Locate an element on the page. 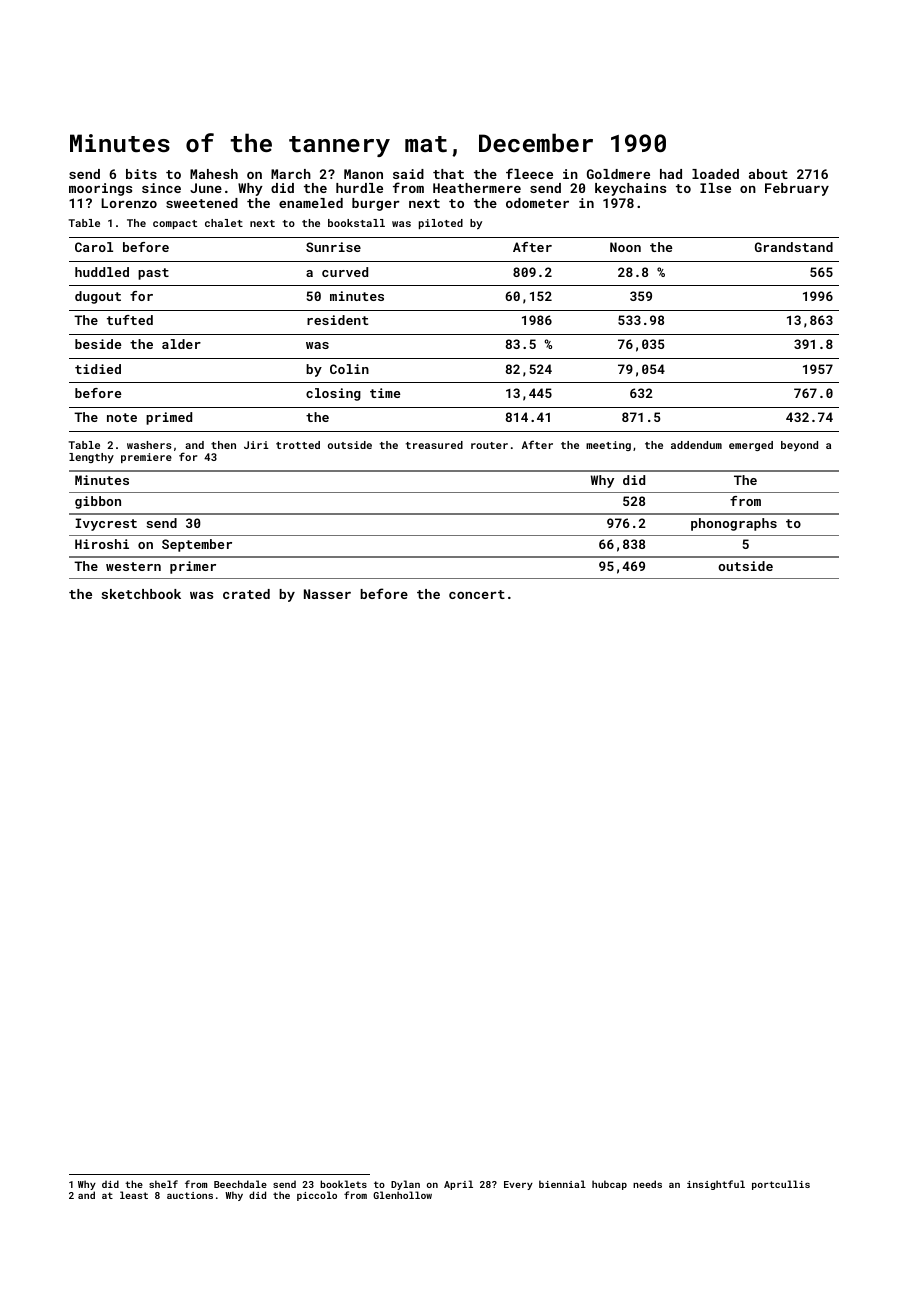 This document has height=1316, width=908. Nasser is located at coordinates (327, 594).
